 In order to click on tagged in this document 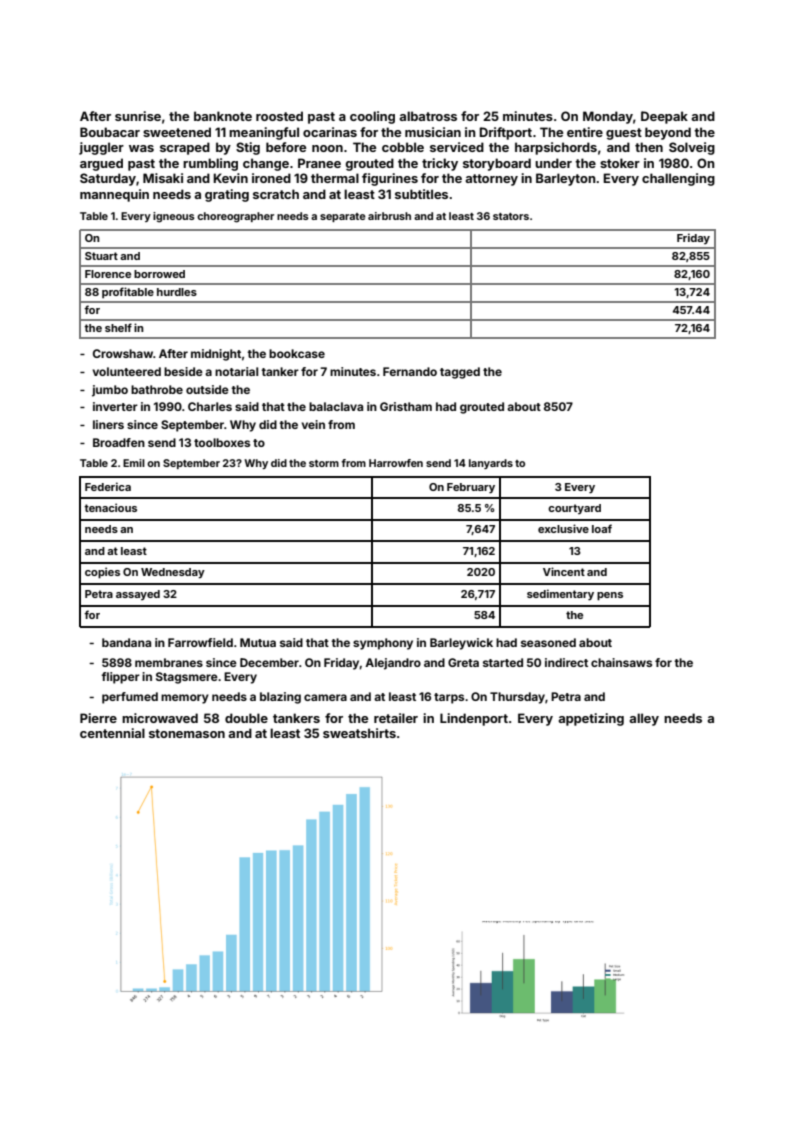, I will do `click(460, 373)`.
